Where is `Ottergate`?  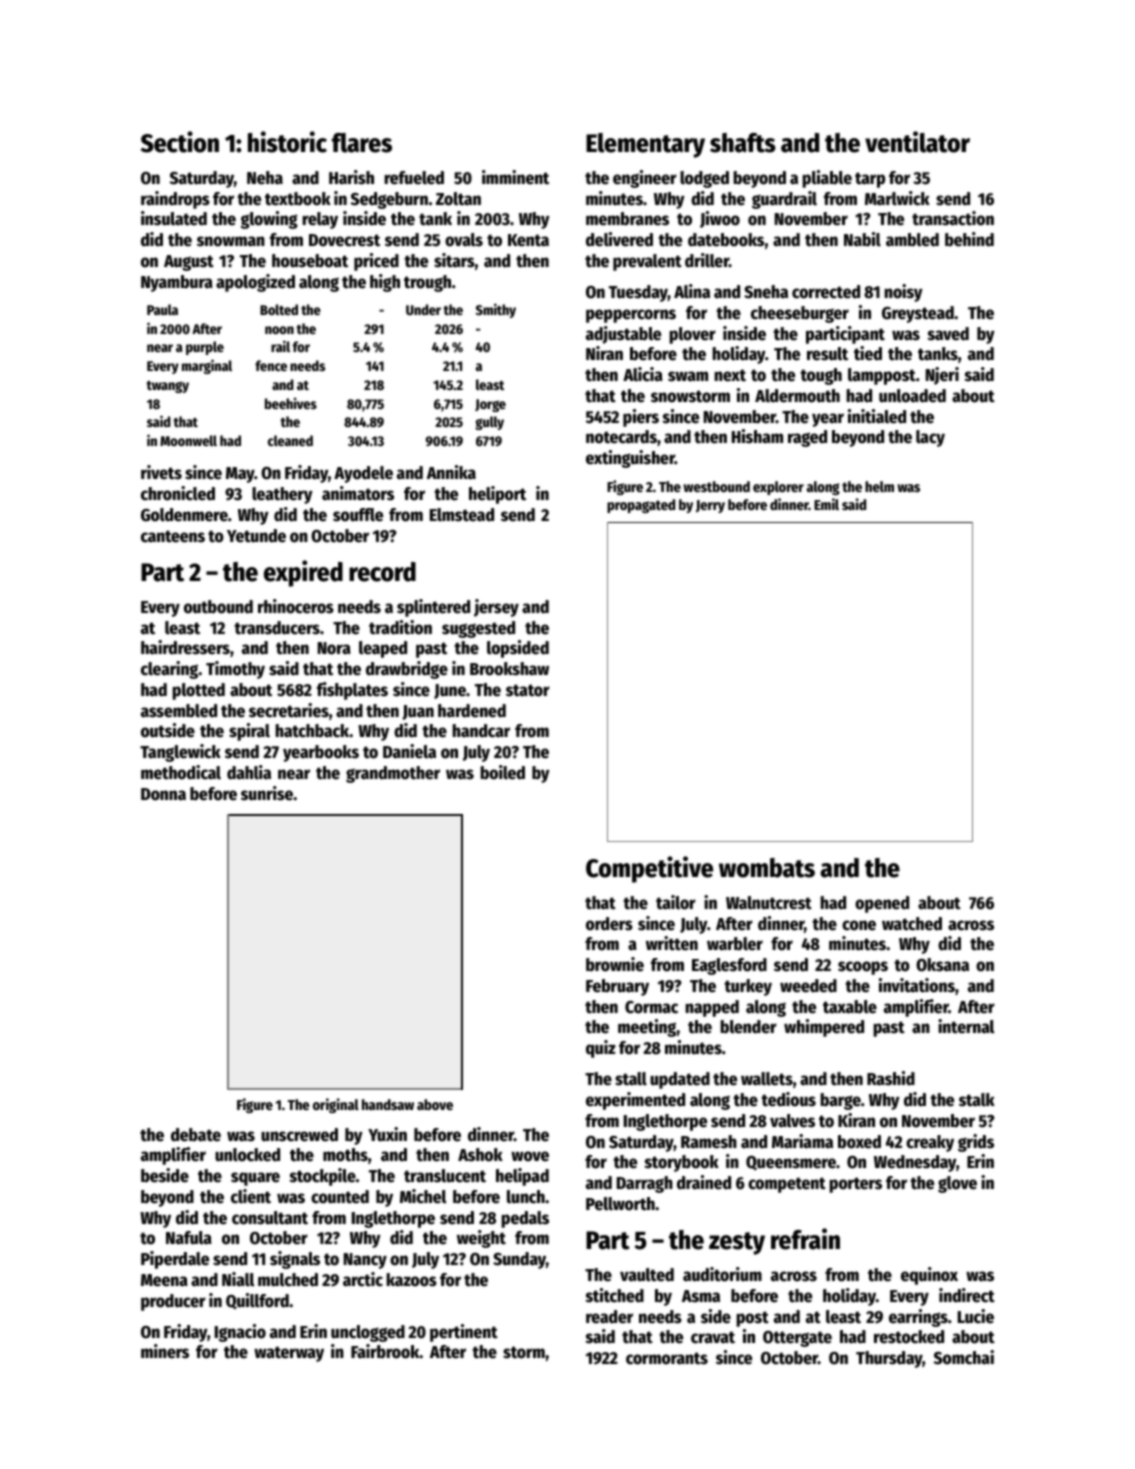 Ottergate is located at coordinates (797, 1339).
